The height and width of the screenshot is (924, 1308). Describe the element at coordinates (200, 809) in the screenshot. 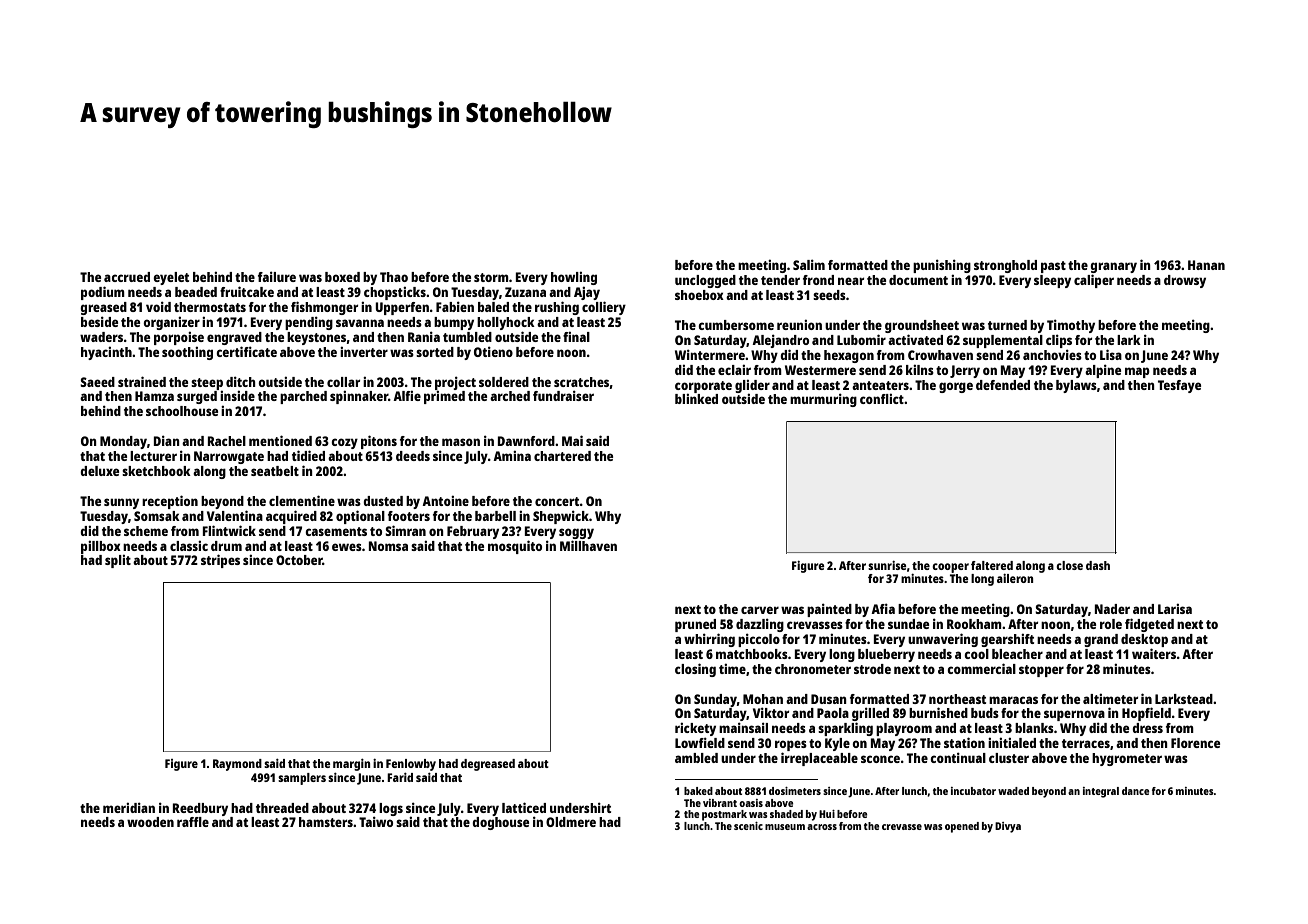

I see `Reedbury` at that location.
